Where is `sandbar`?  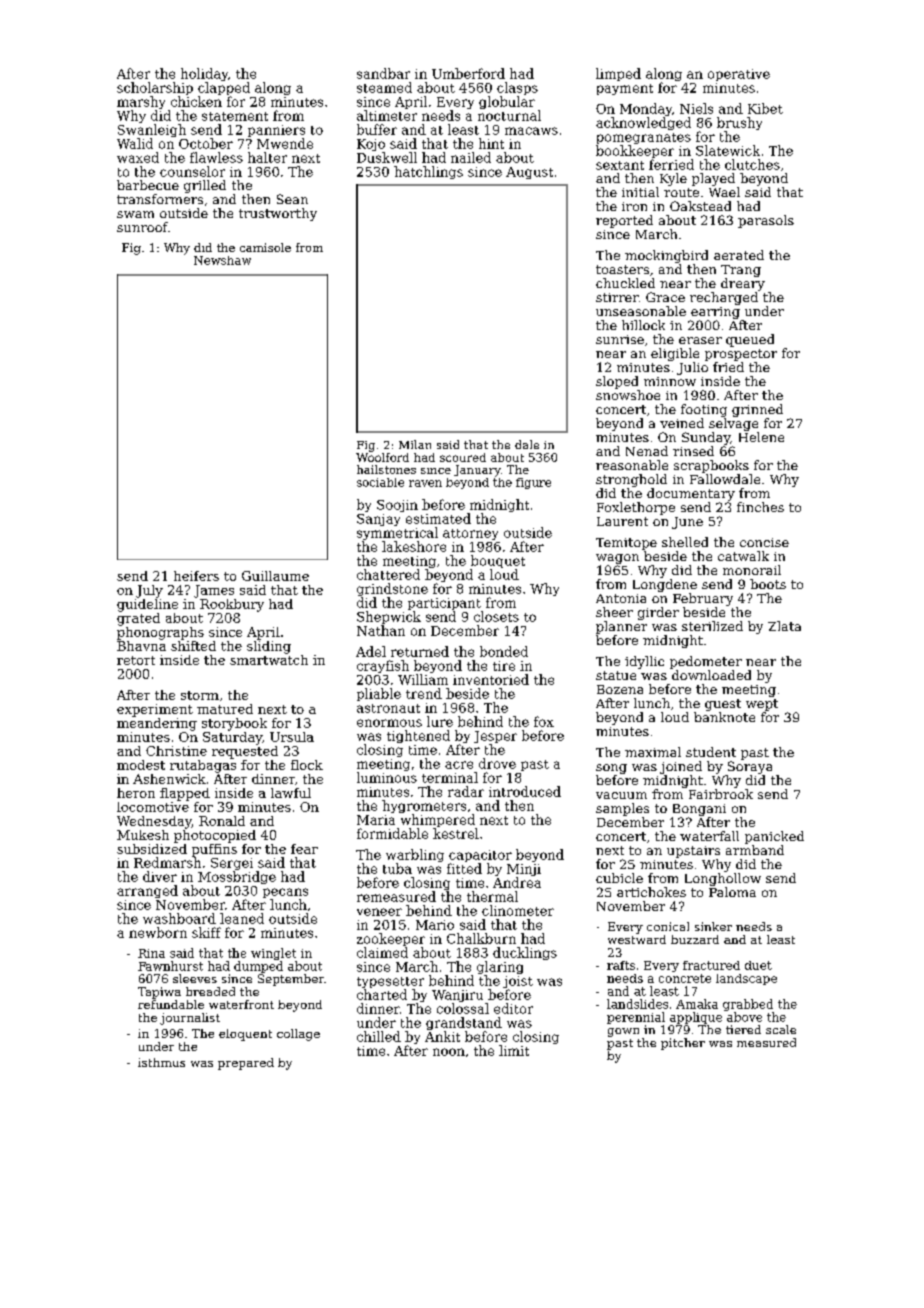 sandbar is located at coordinates (383, 73).
